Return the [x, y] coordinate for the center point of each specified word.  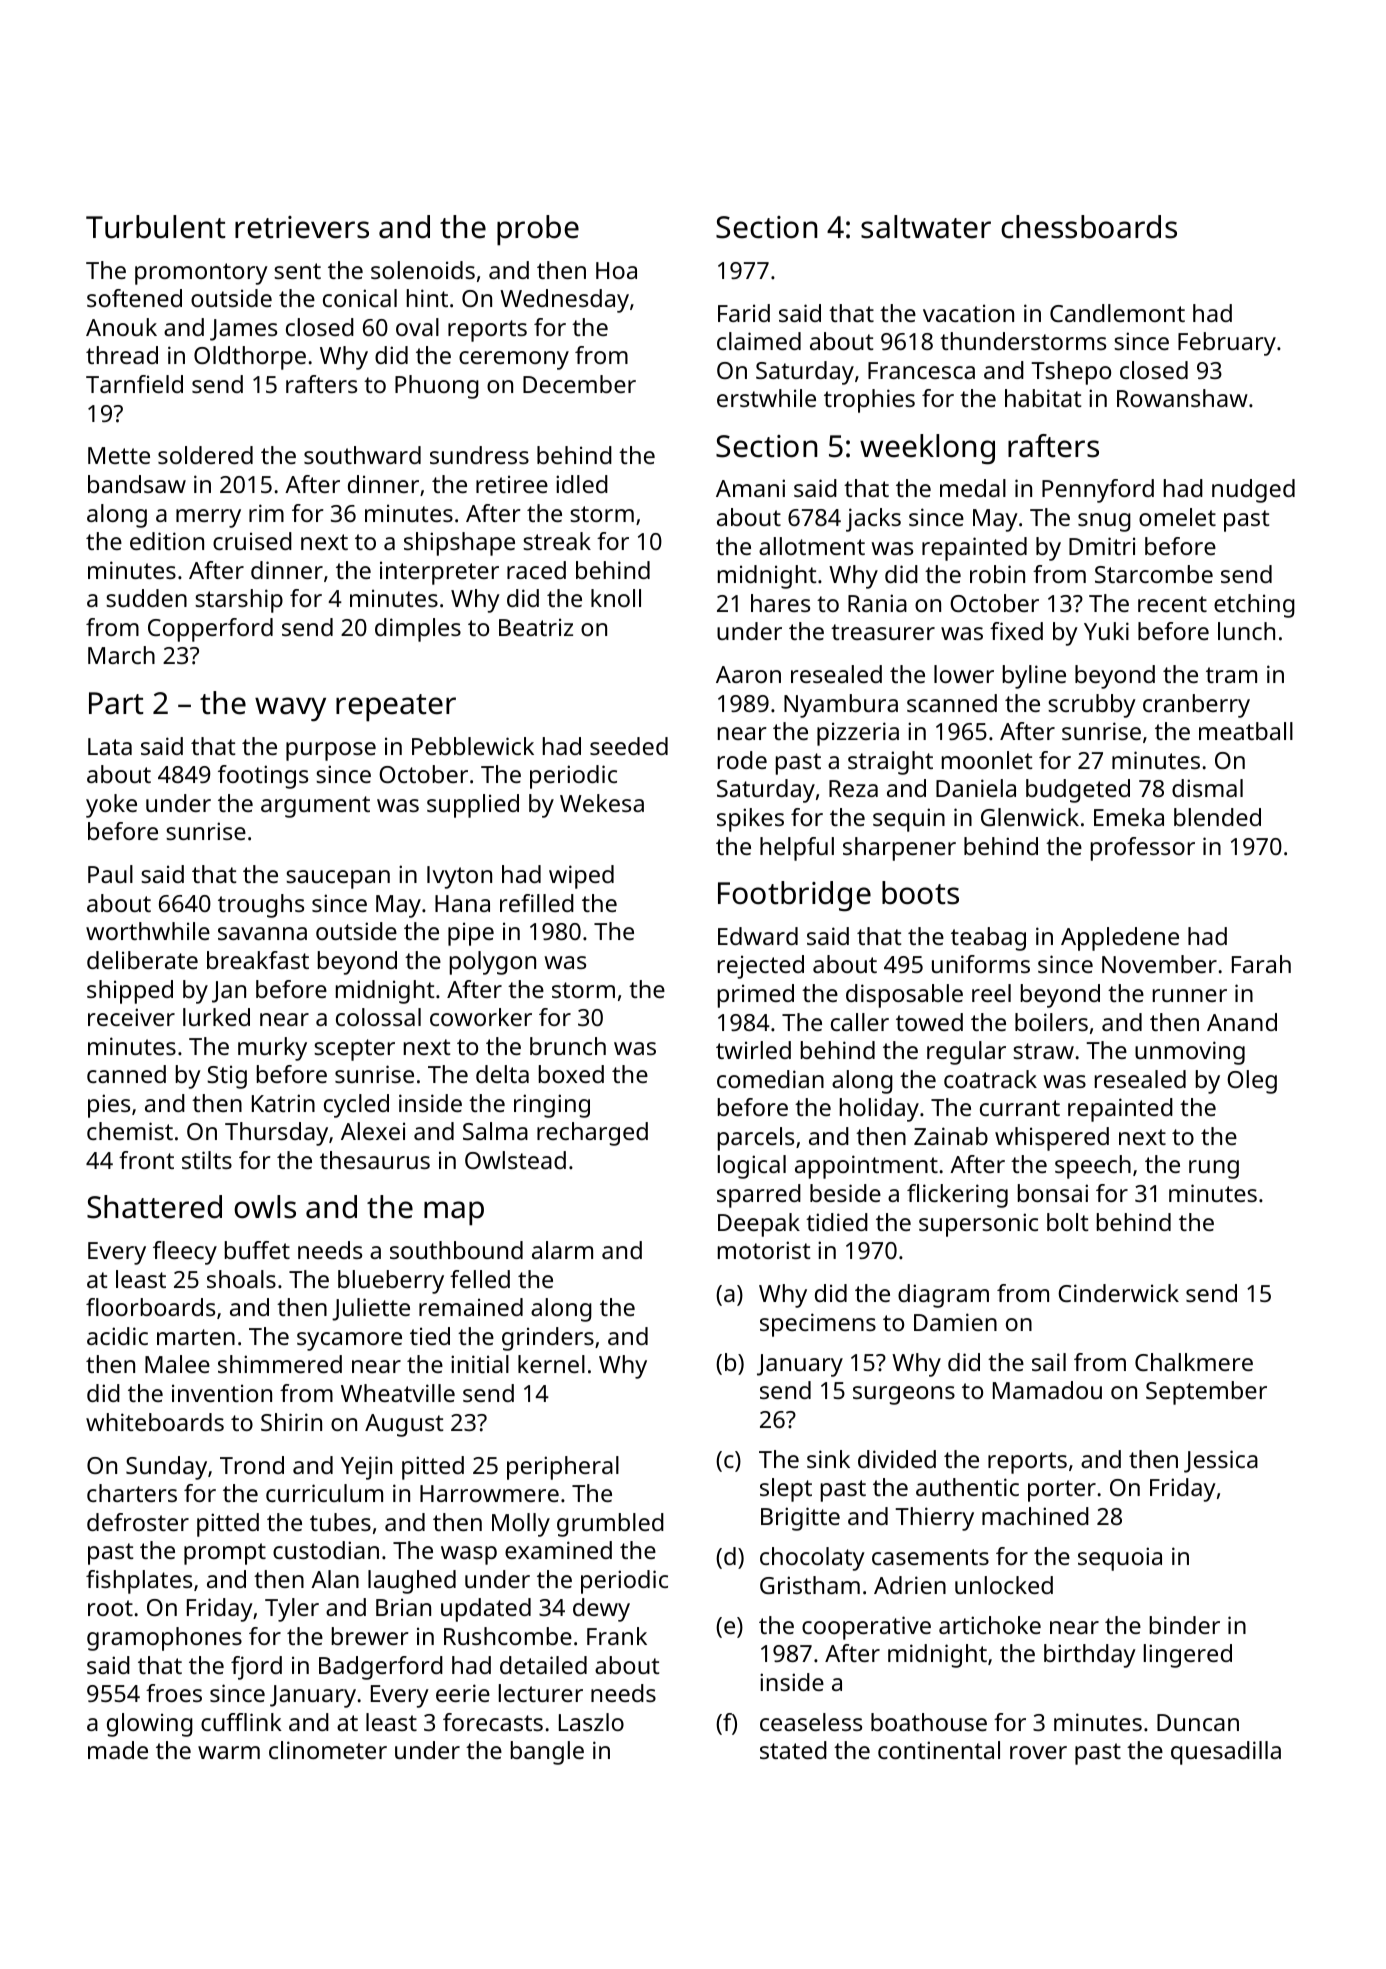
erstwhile [766, 398]
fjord [256, 1668]
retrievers [302, 227]
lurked [216, 1017]
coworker [481, 1017]
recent [1172, 604]
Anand [1242, 1022]
